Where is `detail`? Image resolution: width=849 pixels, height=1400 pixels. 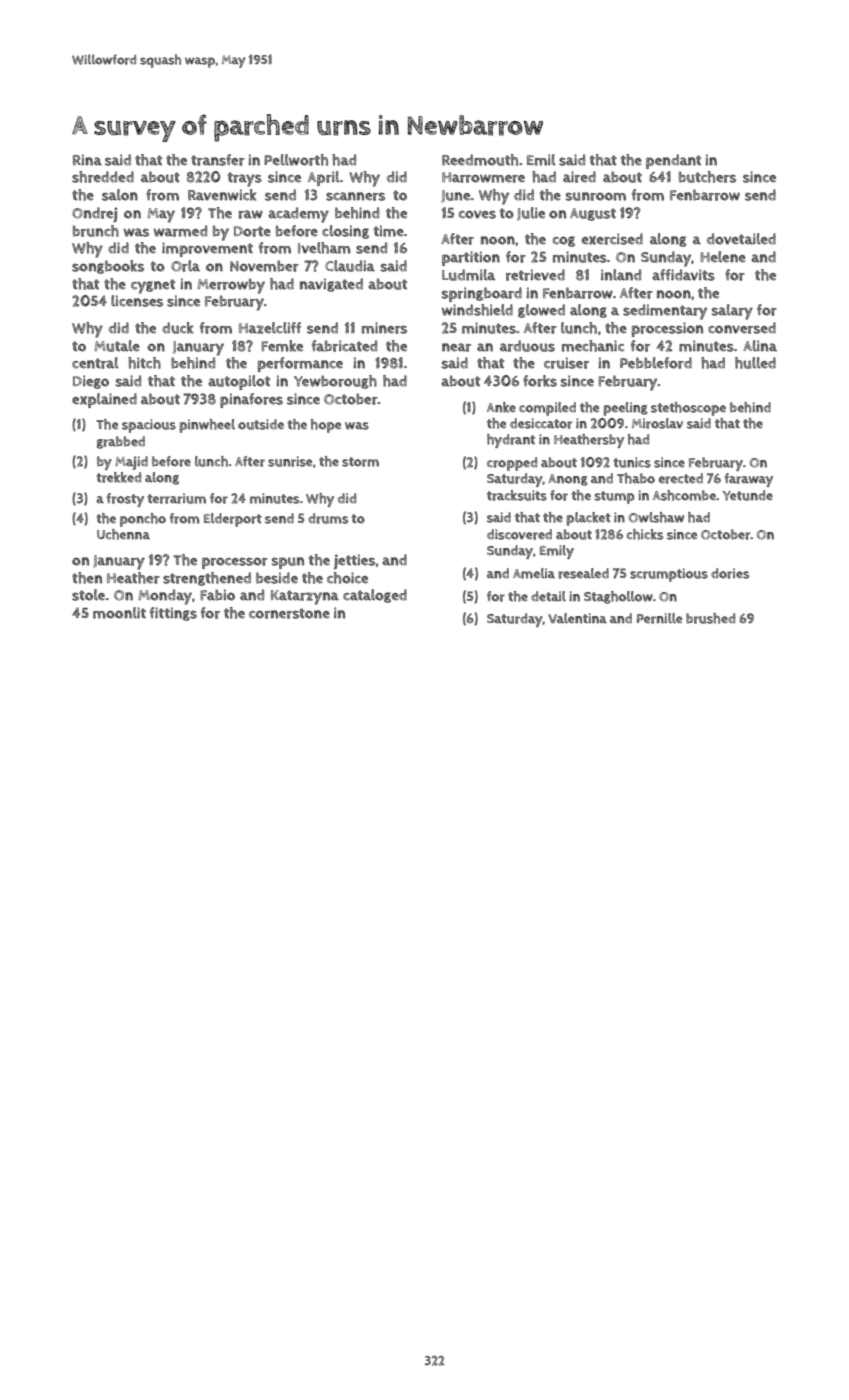 detail is located at coordinates (548, 596).
